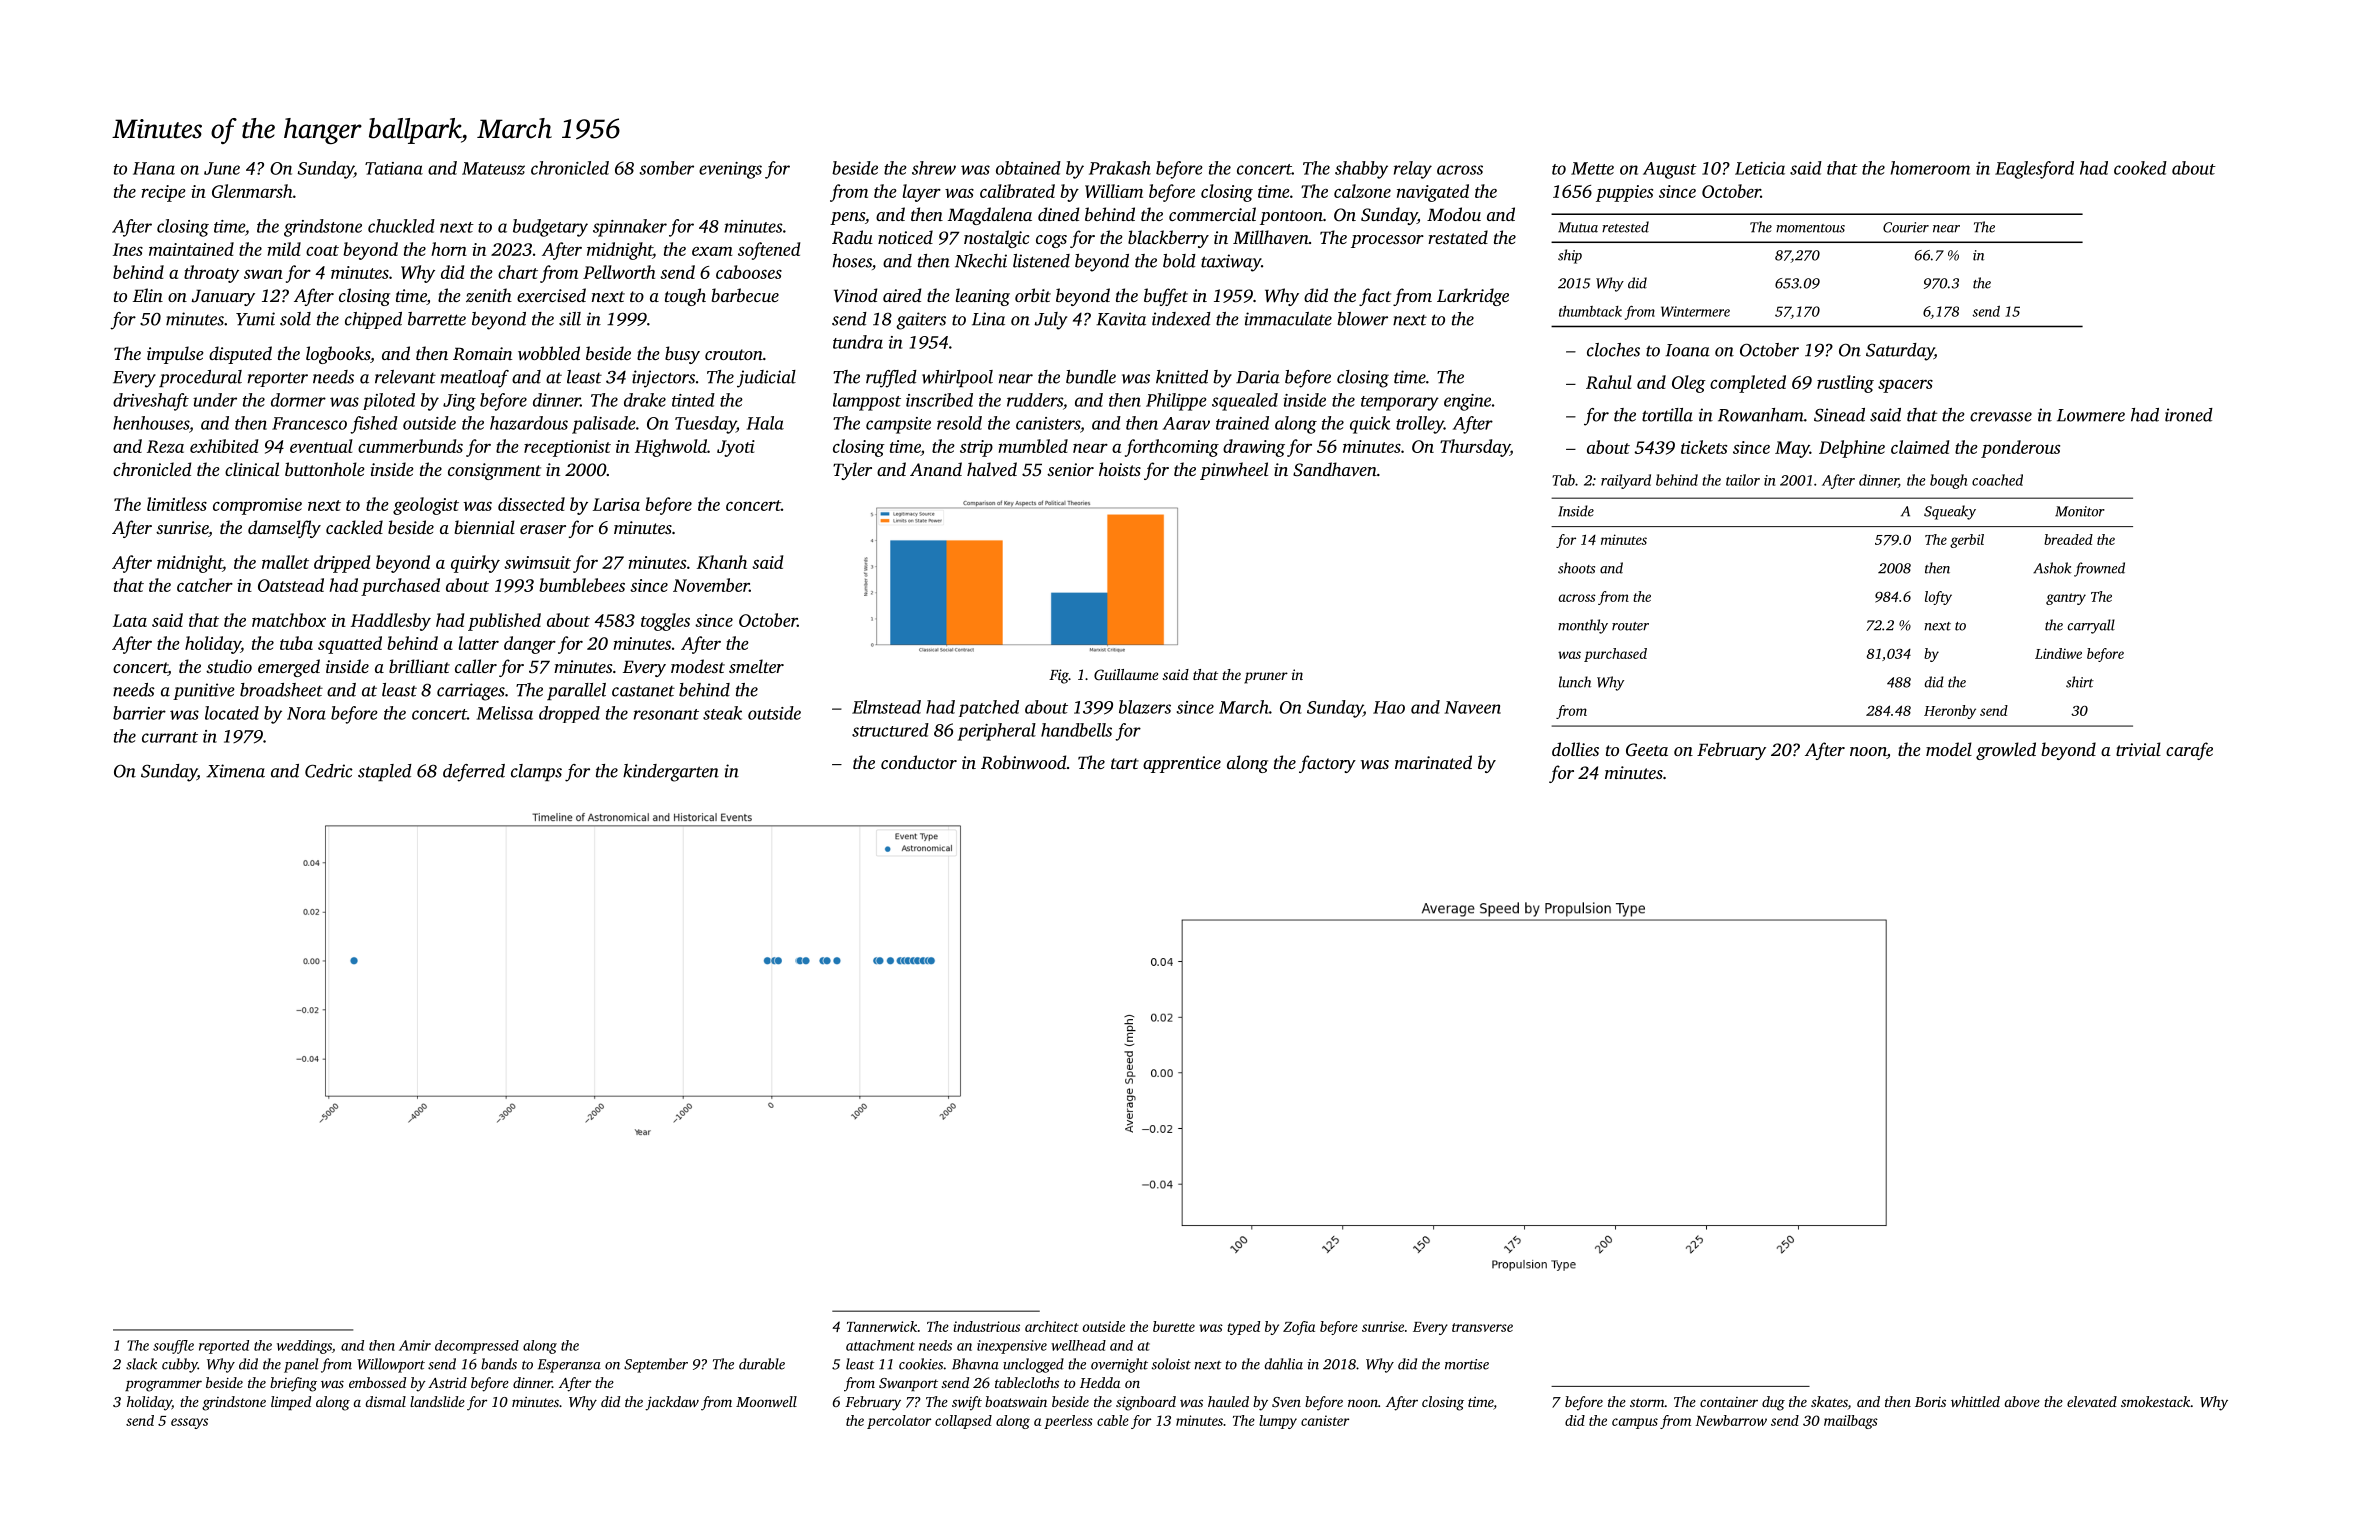 This screenshot has height=1522, width=2353. Describe the element at coordinates (1113, 1420) in the screenshot. I see `cable` at that location.
